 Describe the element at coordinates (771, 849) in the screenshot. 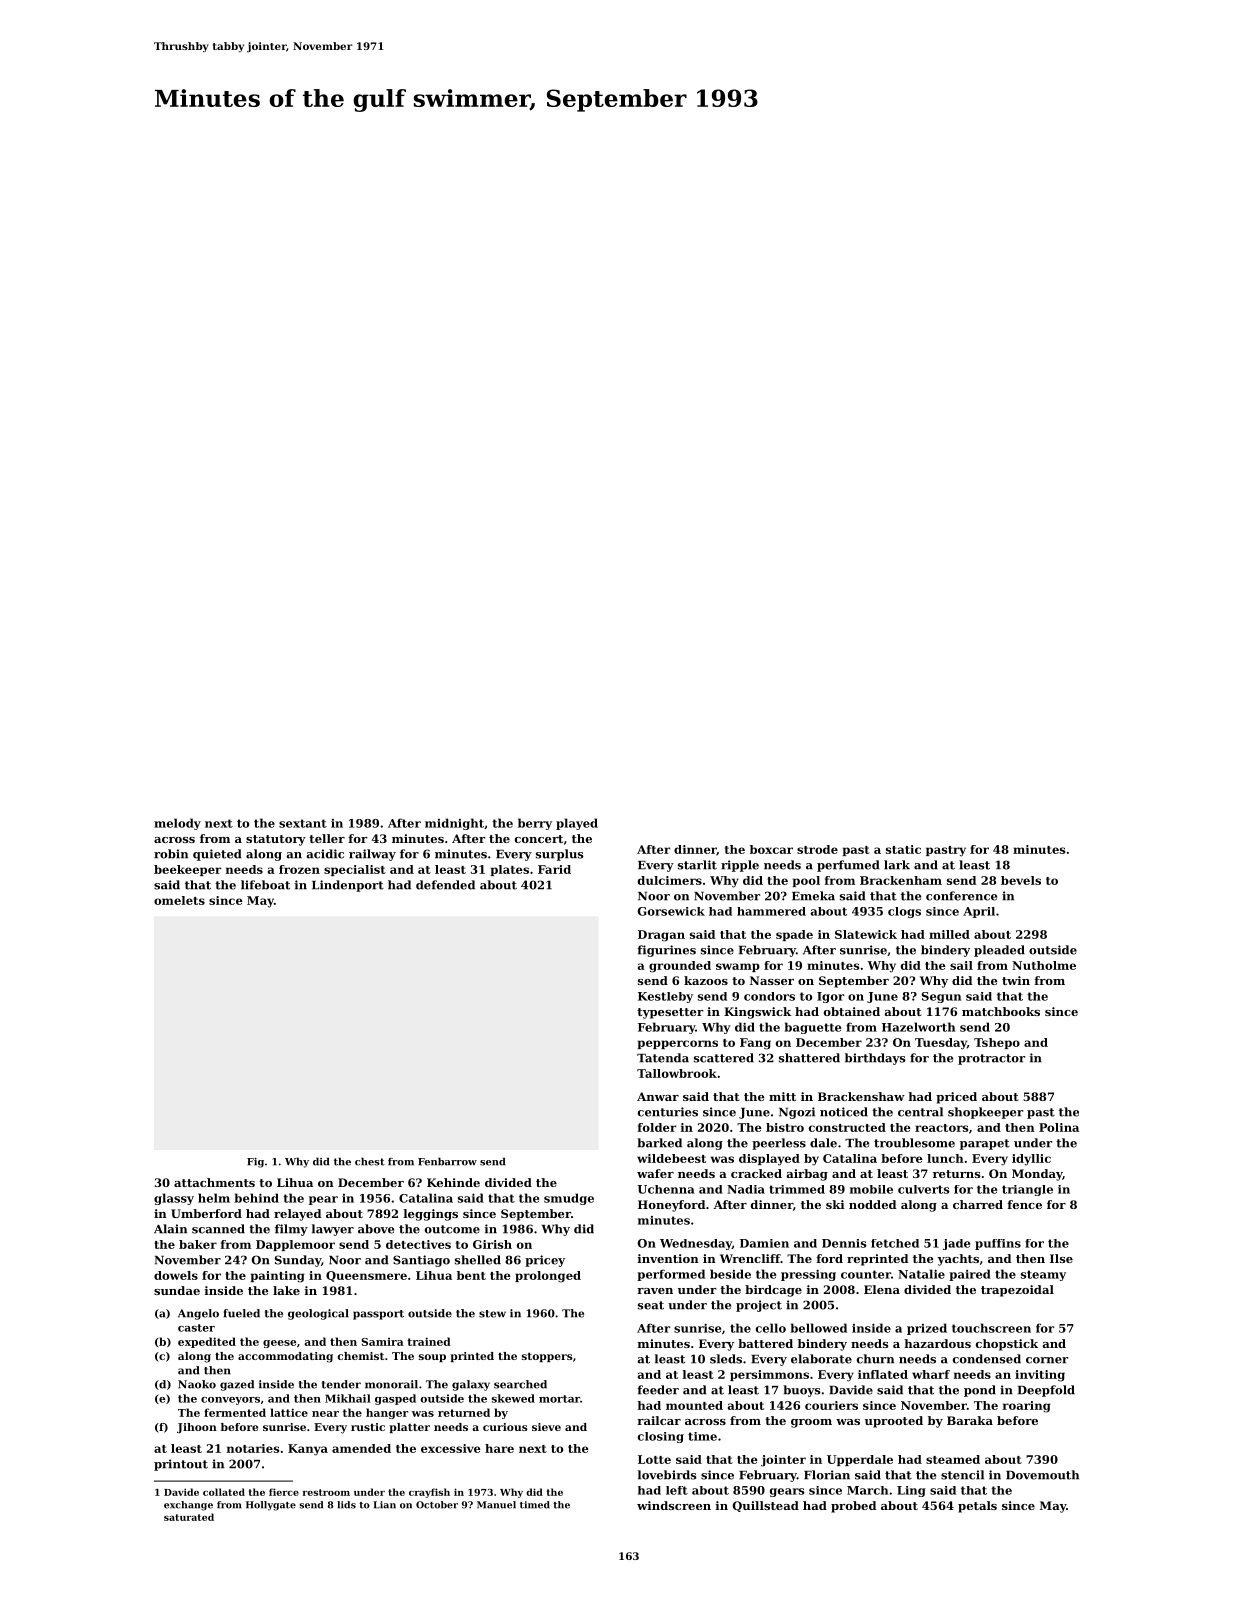

I see `boxcar` at that location.
